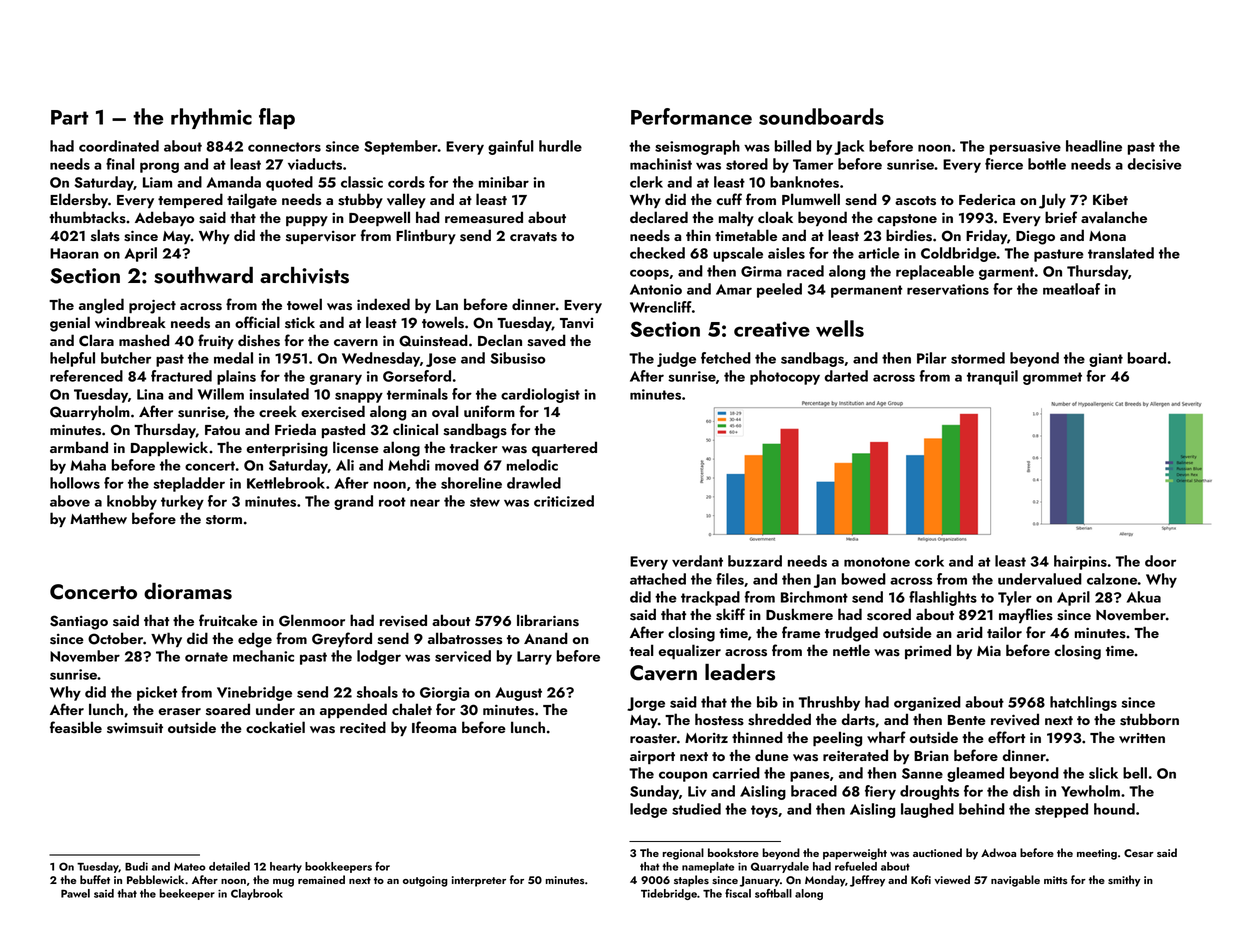 The image size is (1233, 952). Describe the element at coordinates (79, 622) in the screenshot. I see `Santiago` at that location.
